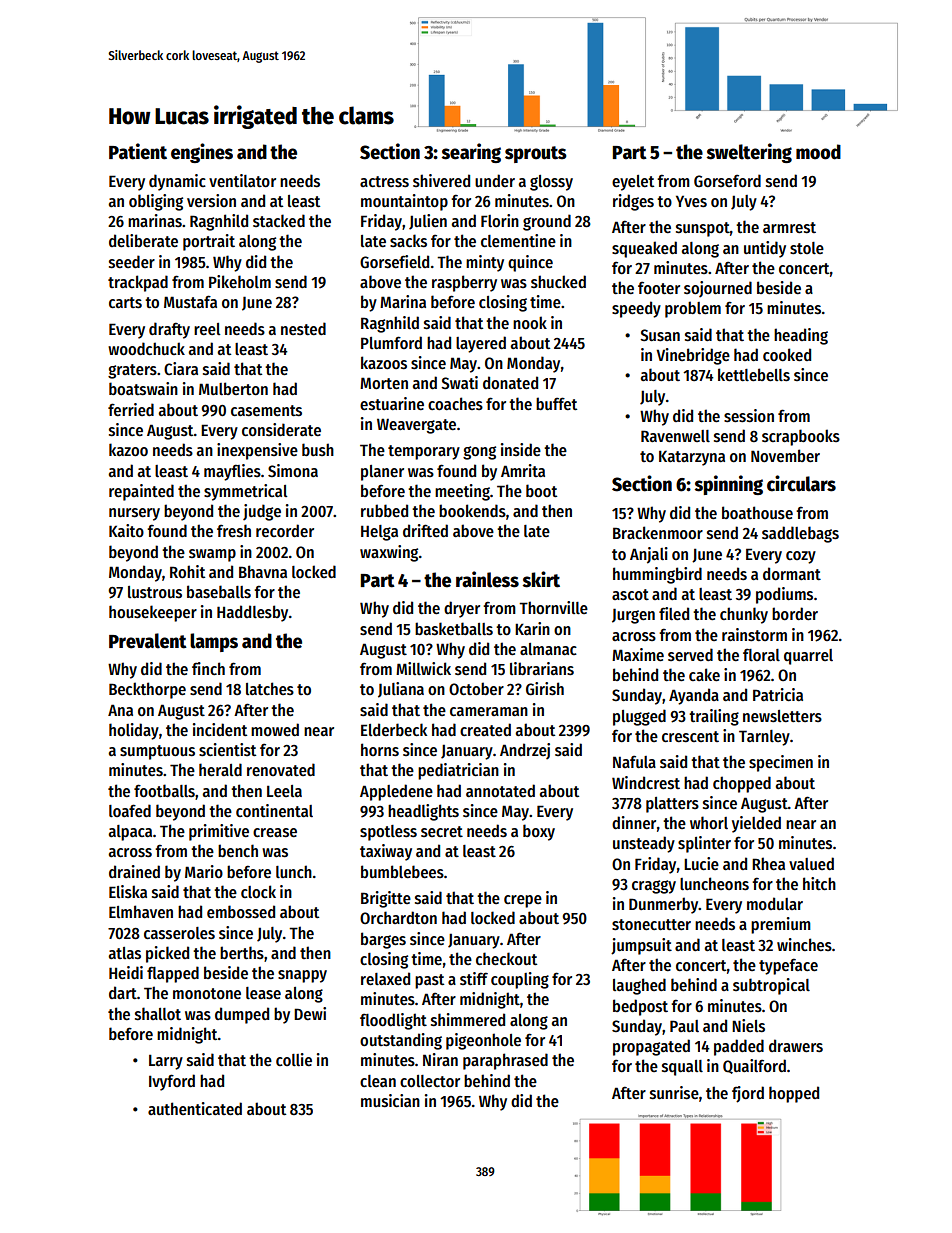  I want to click on Ivyford, so click(172, 1082).
